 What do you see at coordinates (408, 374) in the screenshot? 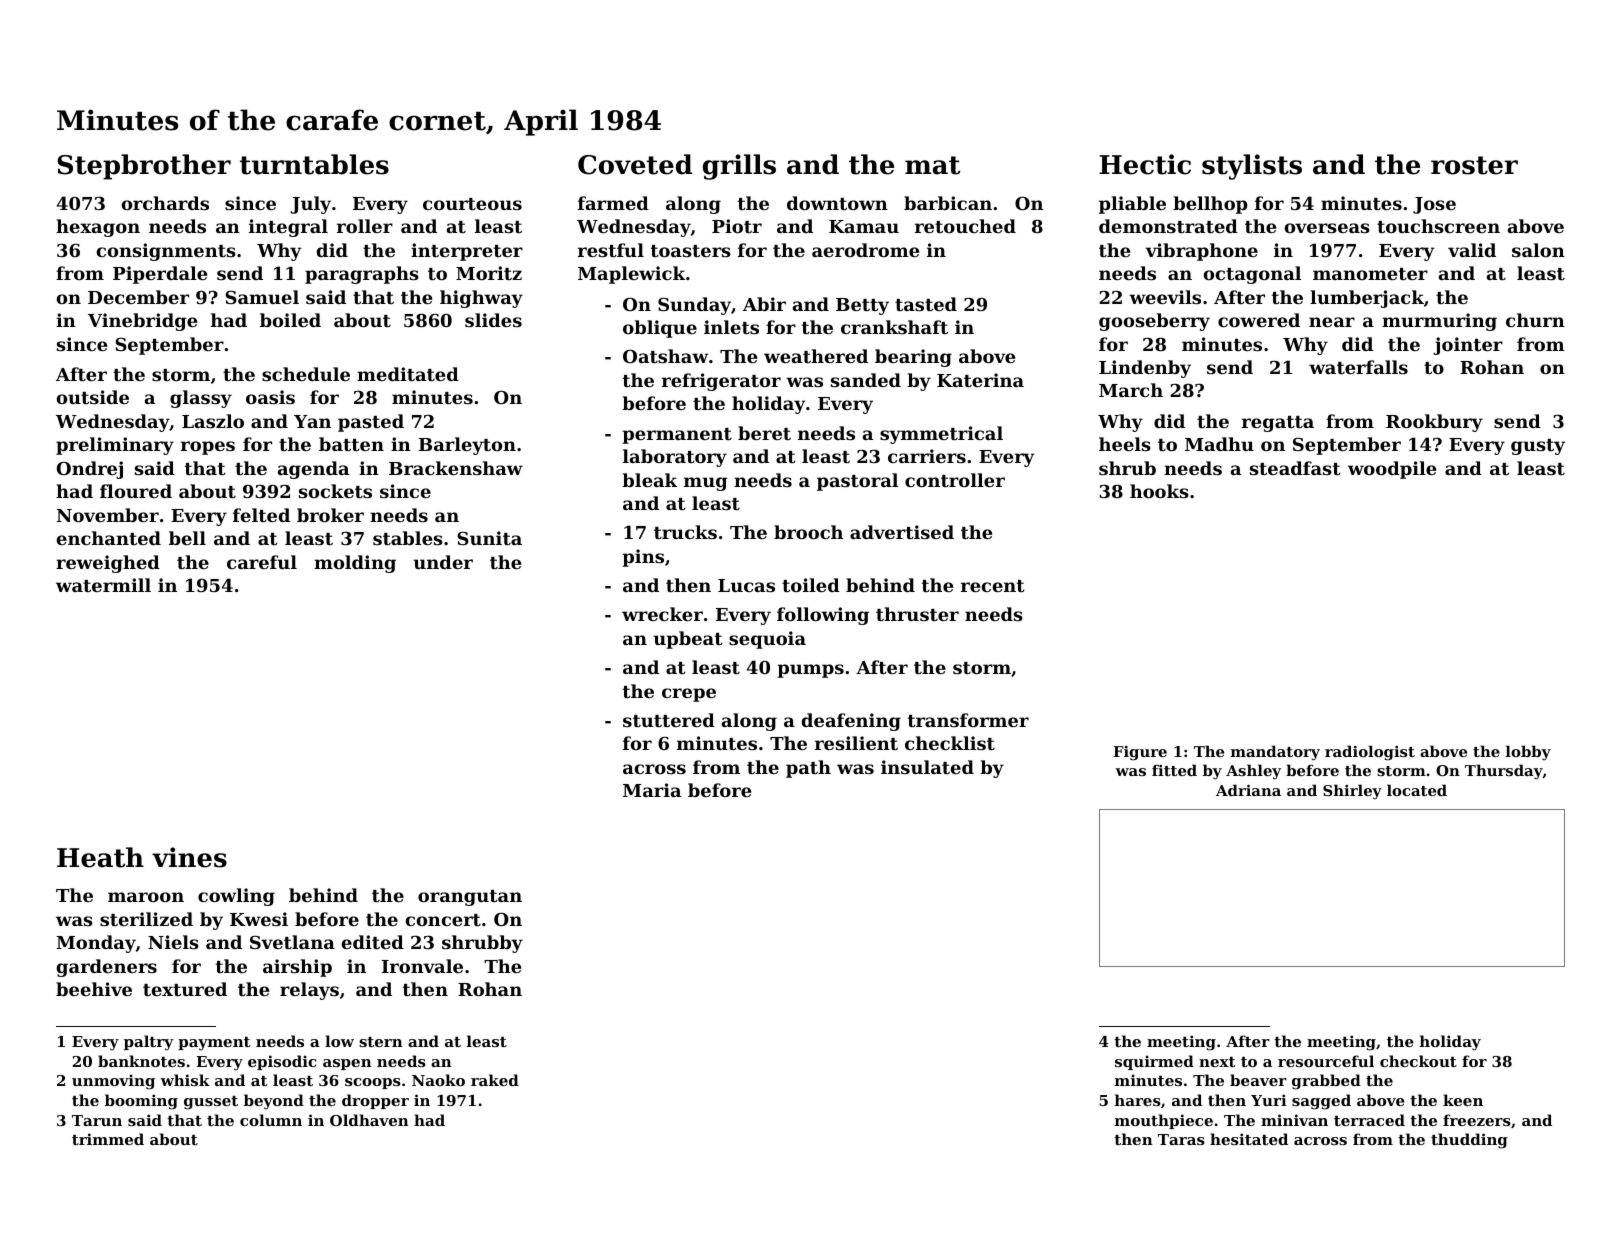
I see `meditated` at bounding box center [408, 374].
